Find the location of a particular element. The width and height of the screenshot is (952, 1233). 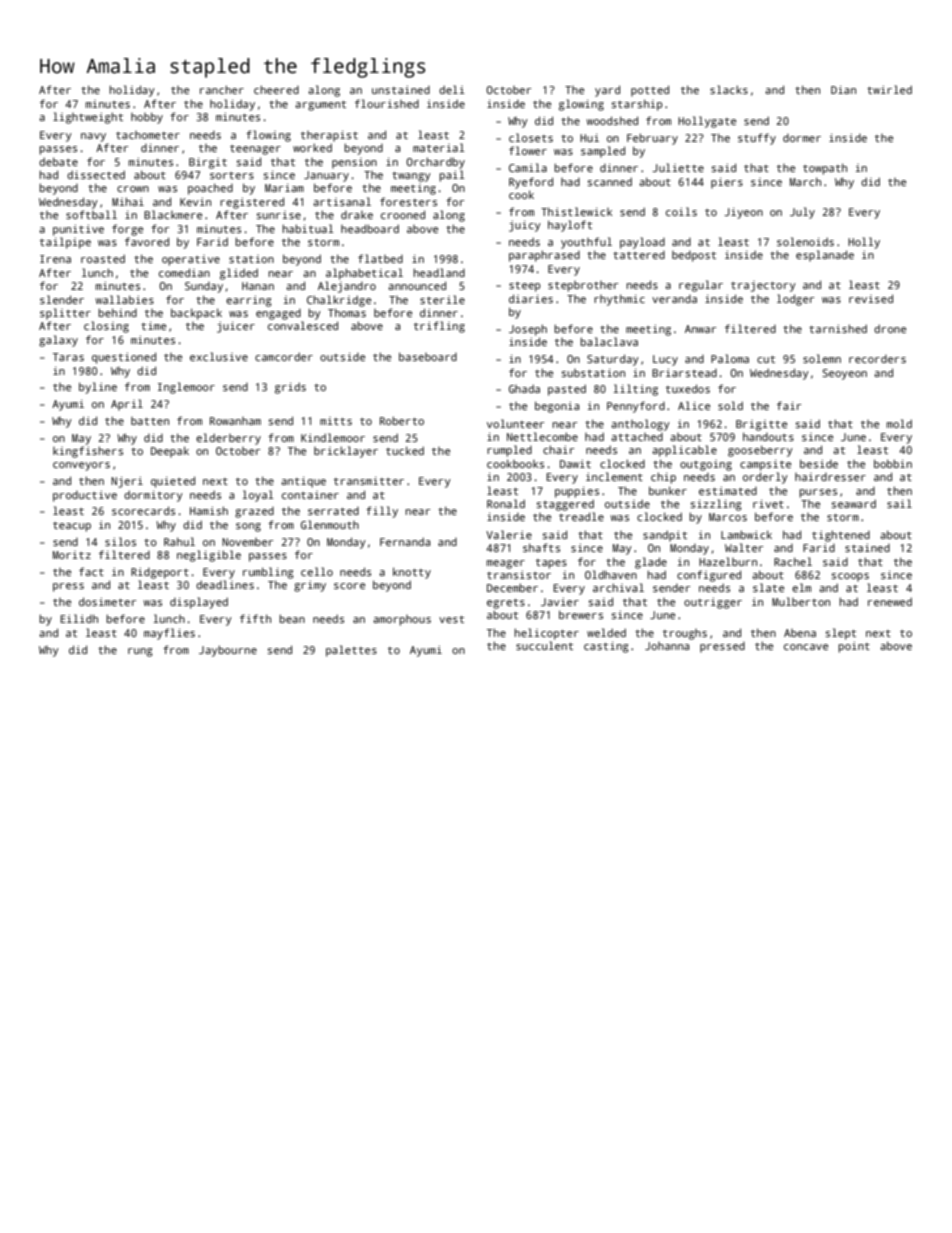

treadle is located at coordinates (581, 516).
